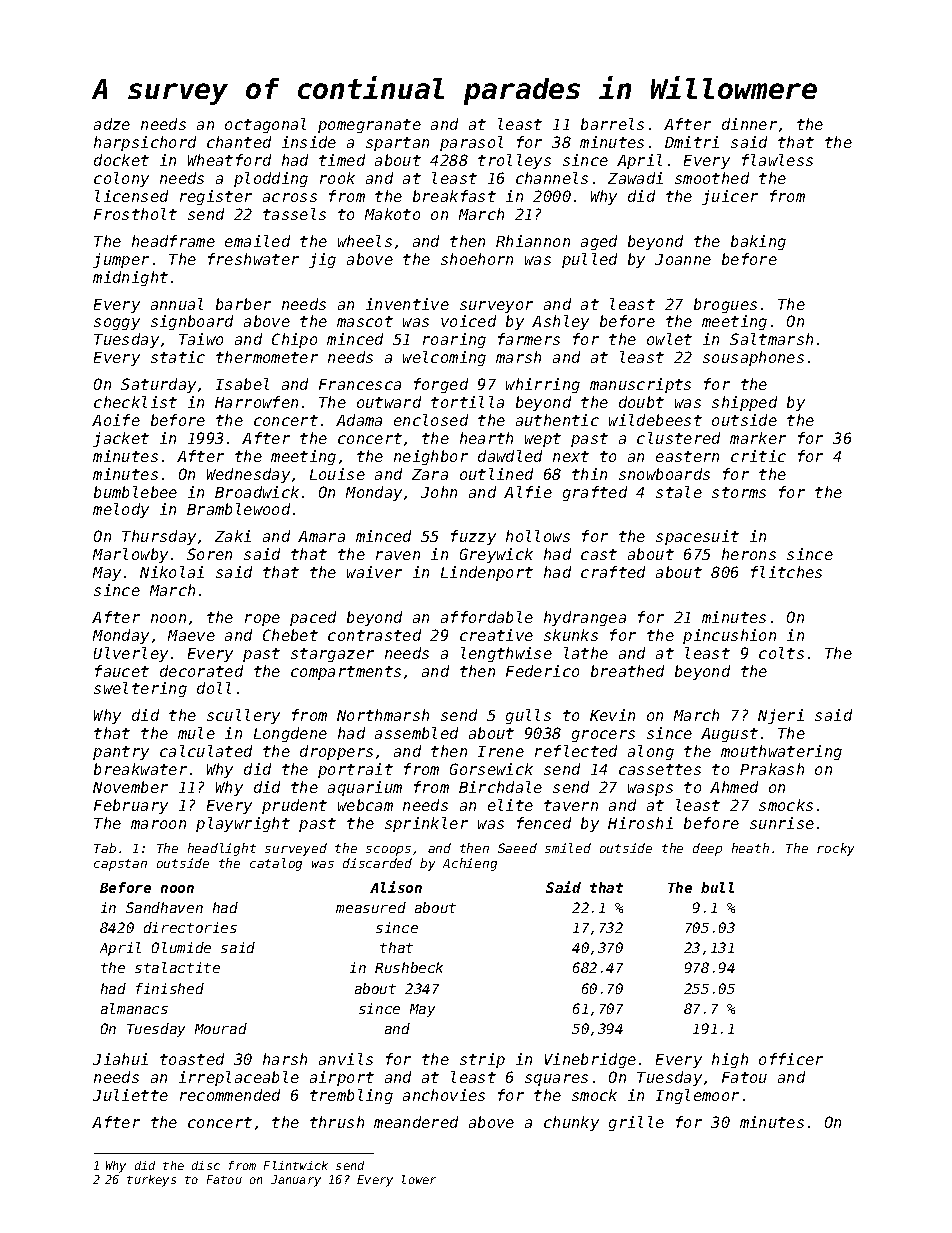 Image resolution: width=952 pixels, height=1233 pixels. I want to click on Francesca, so click(360, 384).
